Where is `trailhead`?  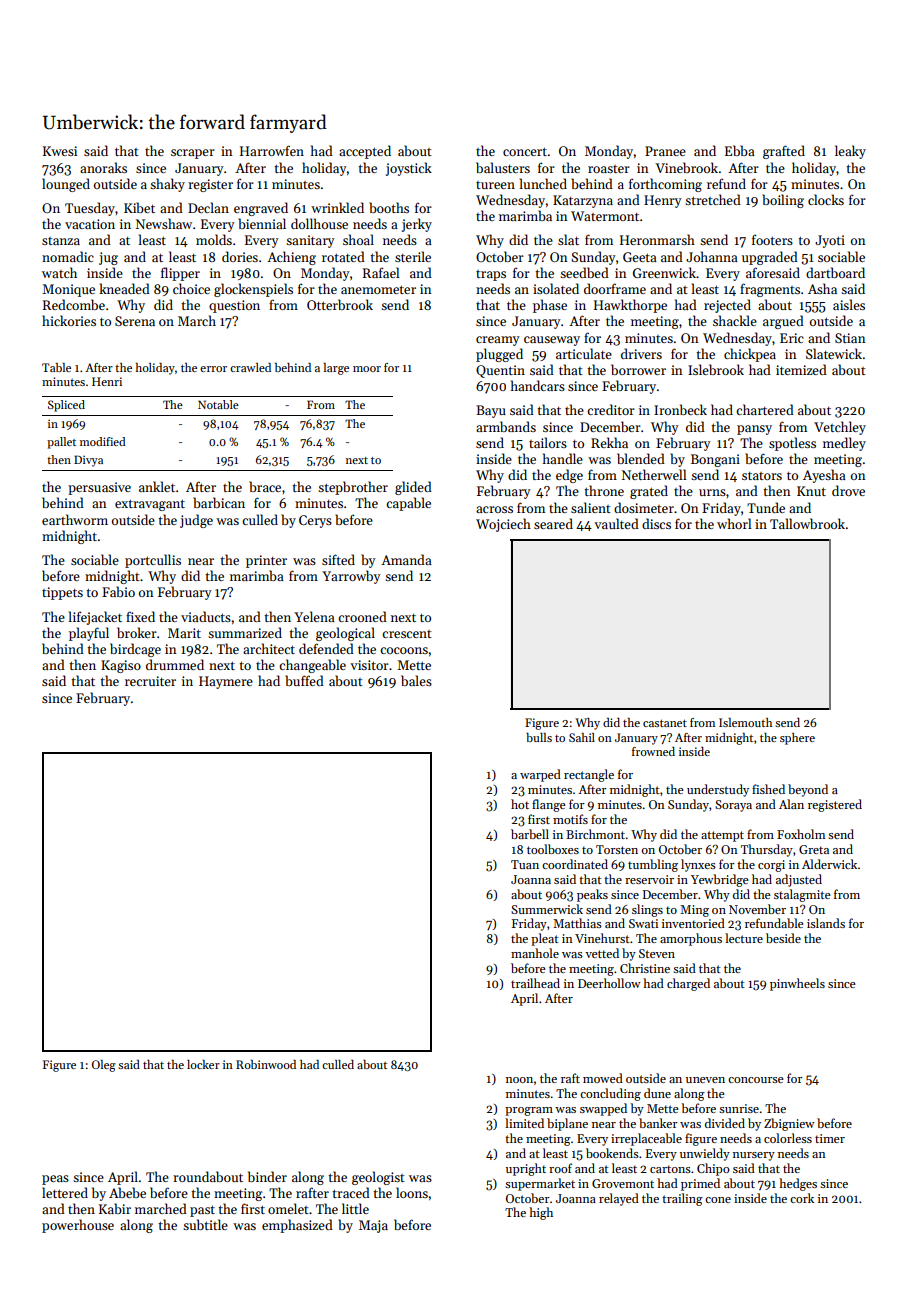 trailhead is located at coordinates (535, 983).
